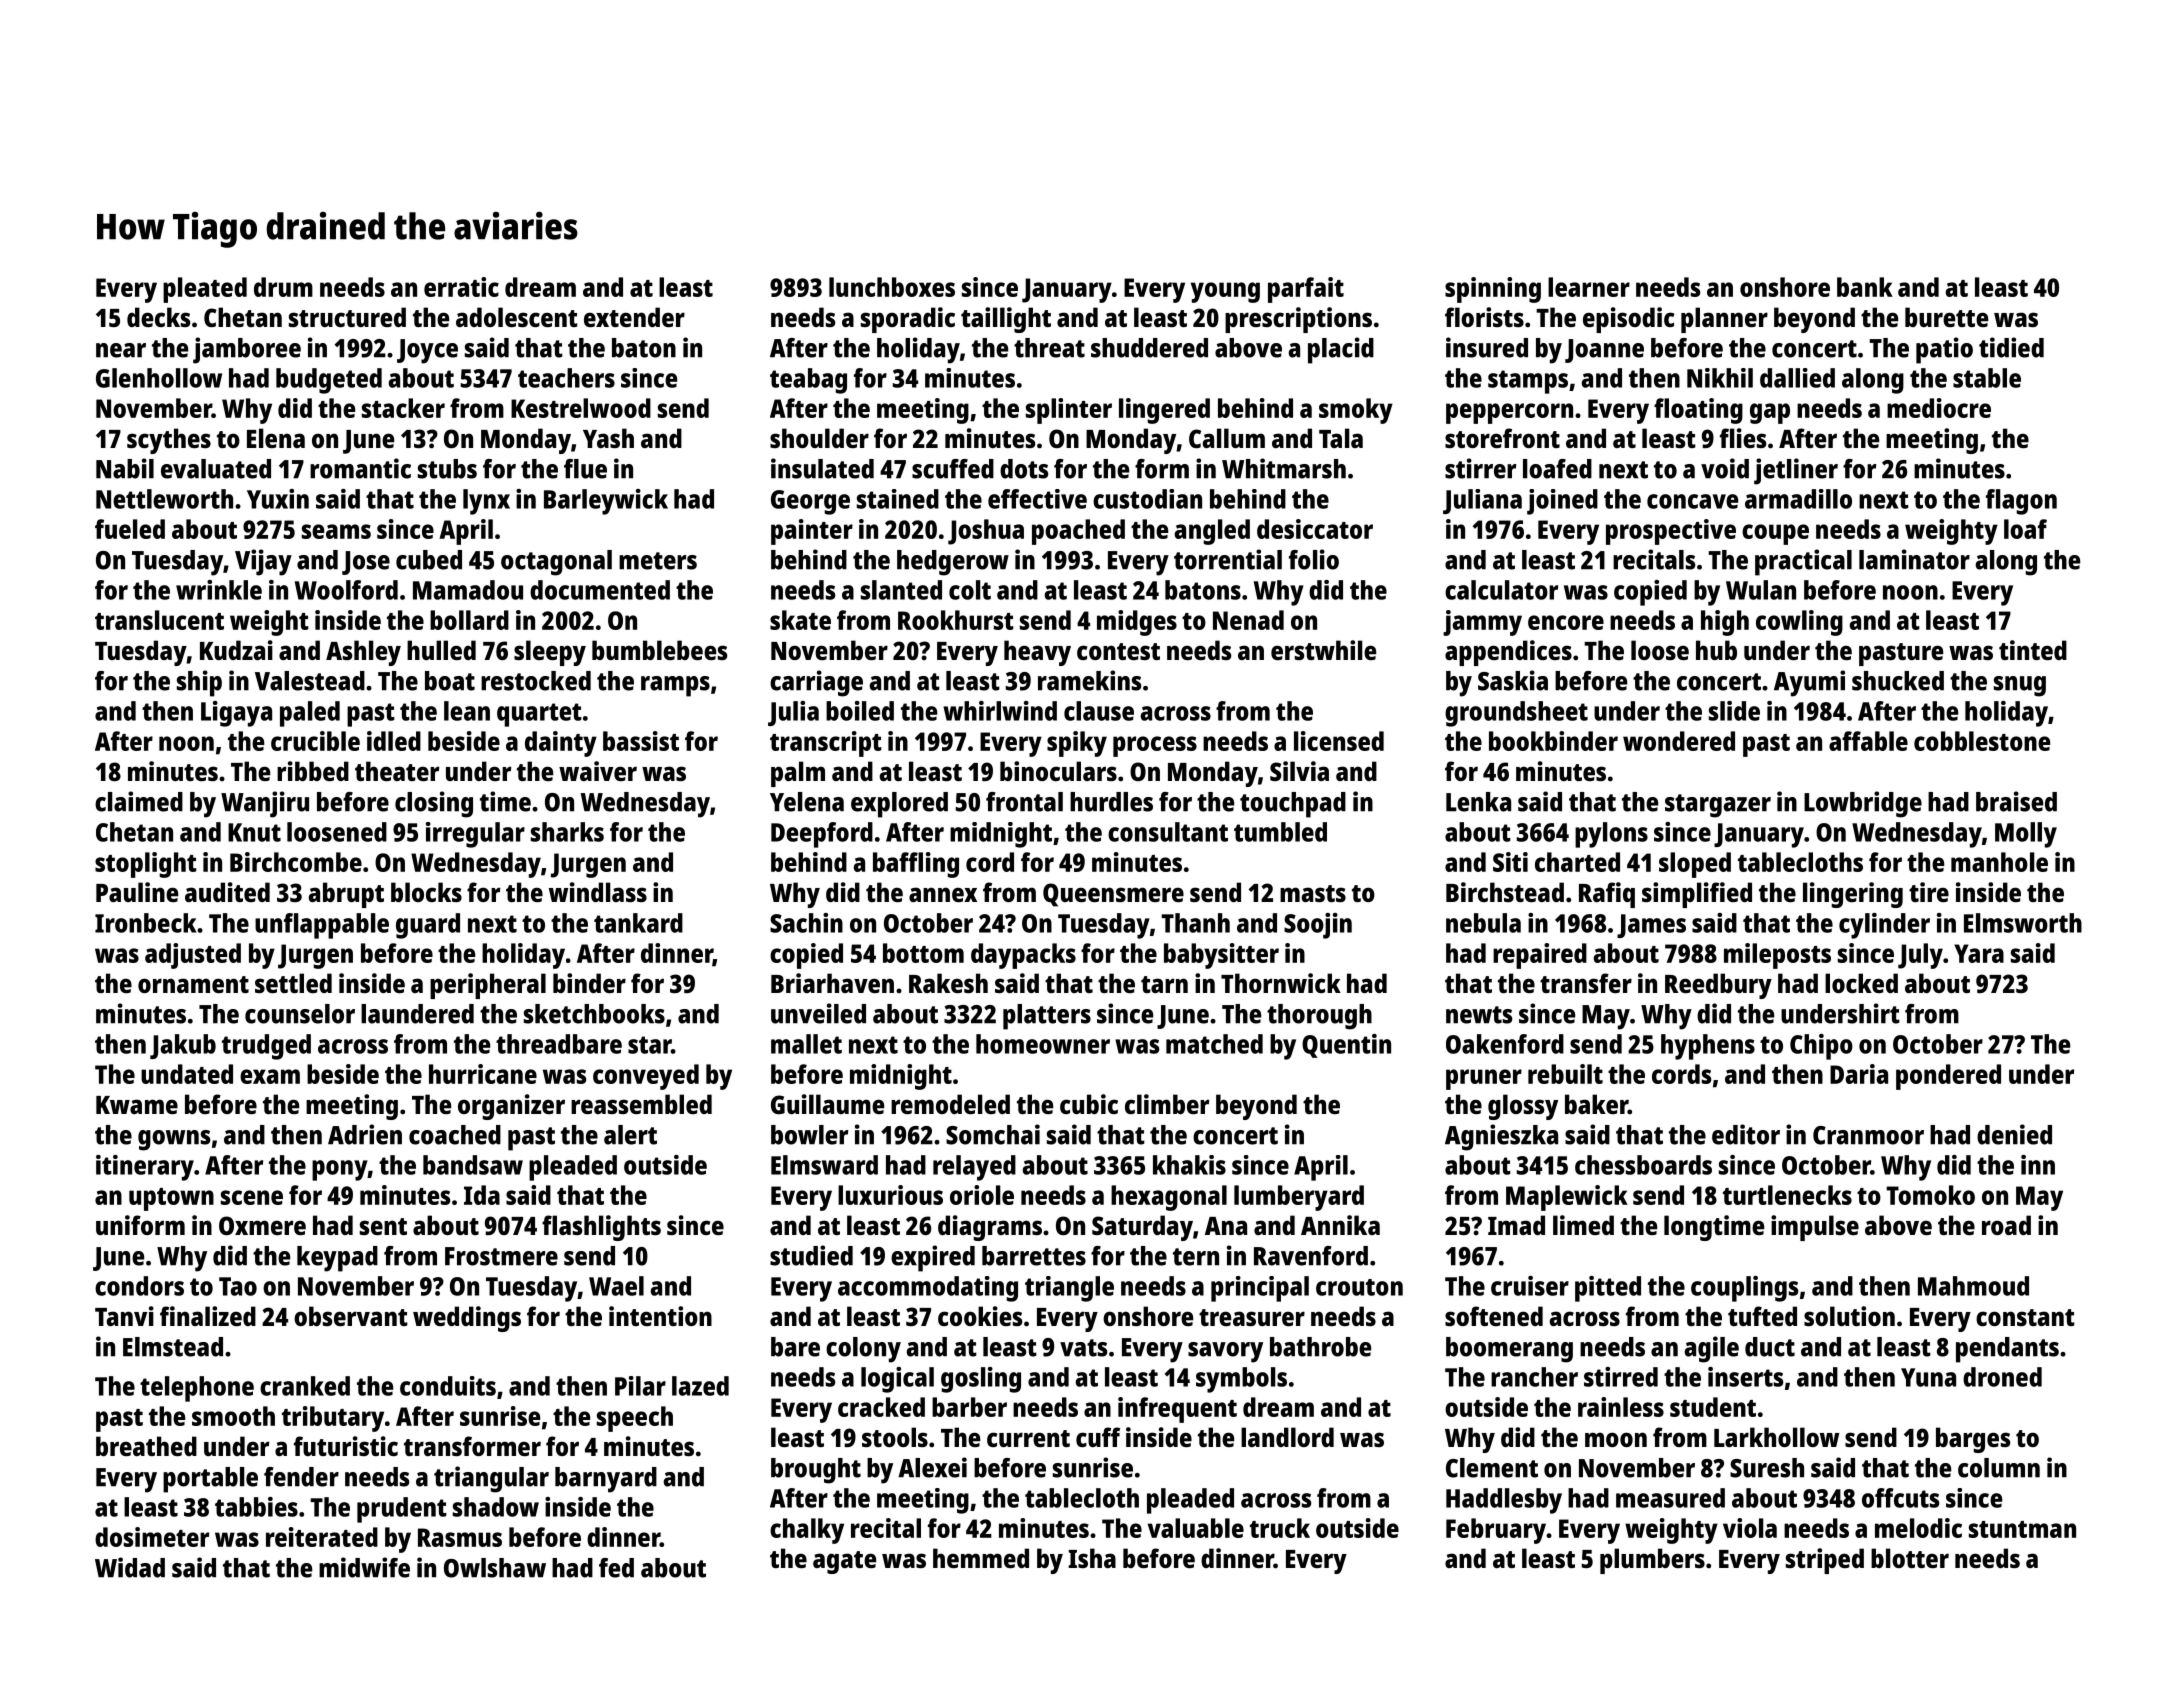  Describe the element at coordinates (1825, 1561) in the page. I see `striped` at that location.
